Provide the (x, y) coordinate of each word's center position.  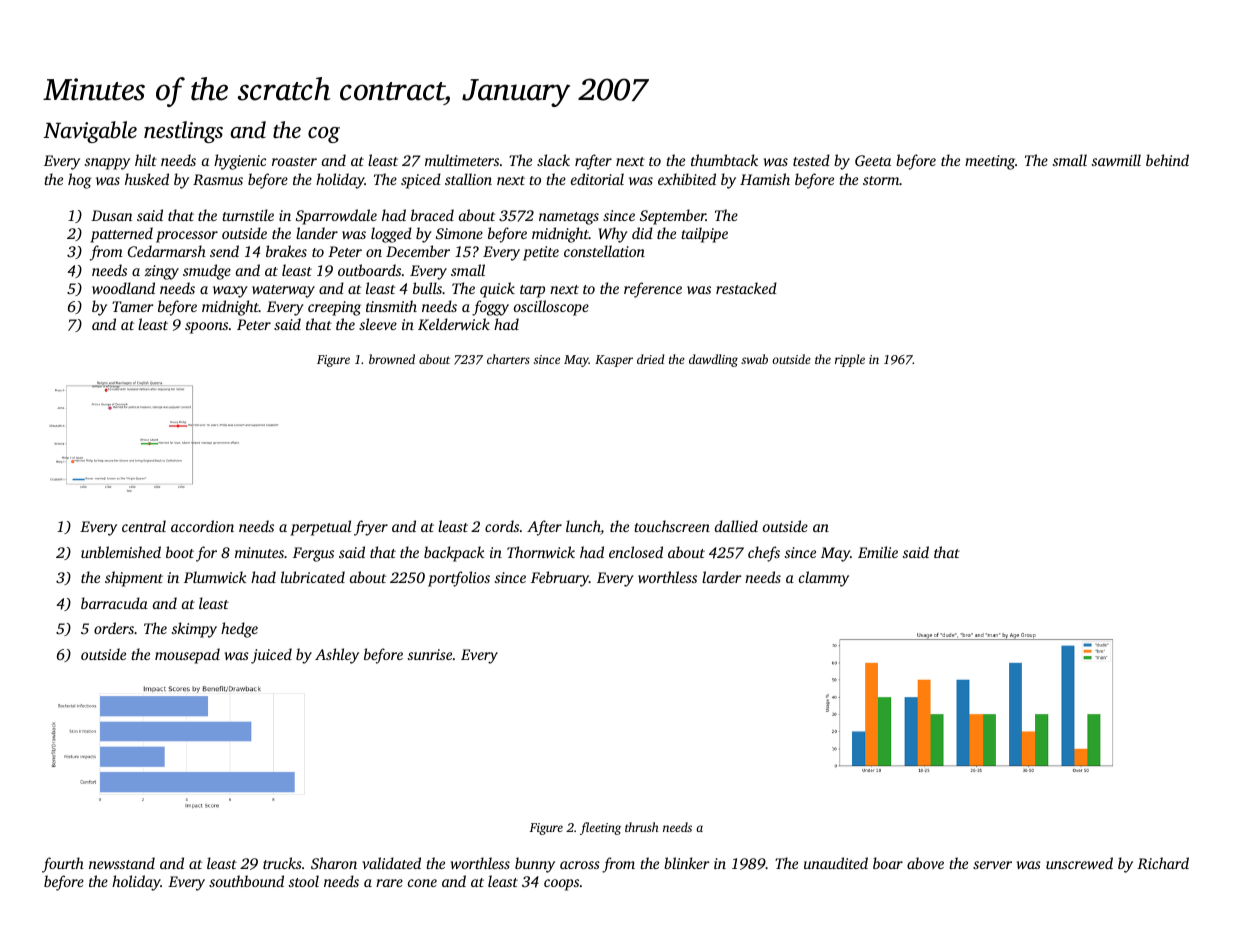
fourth (63, 865)
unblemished (121, 552)
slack (553, 160)
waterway (283, 291)
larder (722, 577)
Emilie (878, 552)
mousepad (187, 656)
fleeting (600, 828)
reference (653, 290)
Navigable (90, 132)
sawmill (1116, 160)
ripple (850, 360)
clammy (824, 579)
